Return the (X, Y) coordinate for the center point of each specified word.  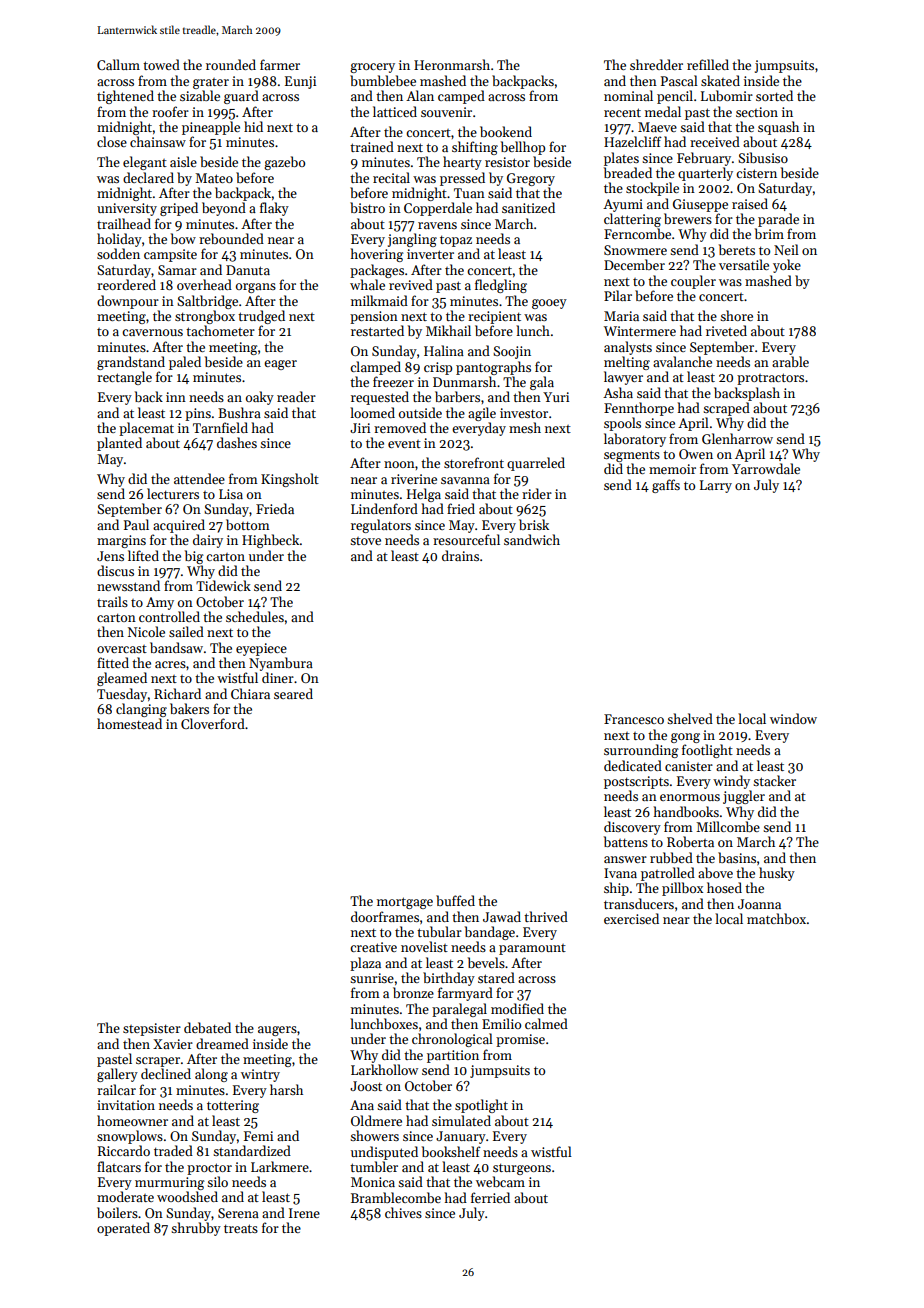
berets (737, 249)
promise (520, 1040)
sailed (186, 631)
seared (293, 693)
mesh (525, 427)
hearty (462, 163)
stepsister (152, 1029)
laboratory (635, 440)
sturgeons (522, 1169)
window (793, 718)
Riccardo (124, 1150)
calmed (546, 1023)
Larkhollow (384, 1069)
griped (179, 209)
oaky (260, 398)
